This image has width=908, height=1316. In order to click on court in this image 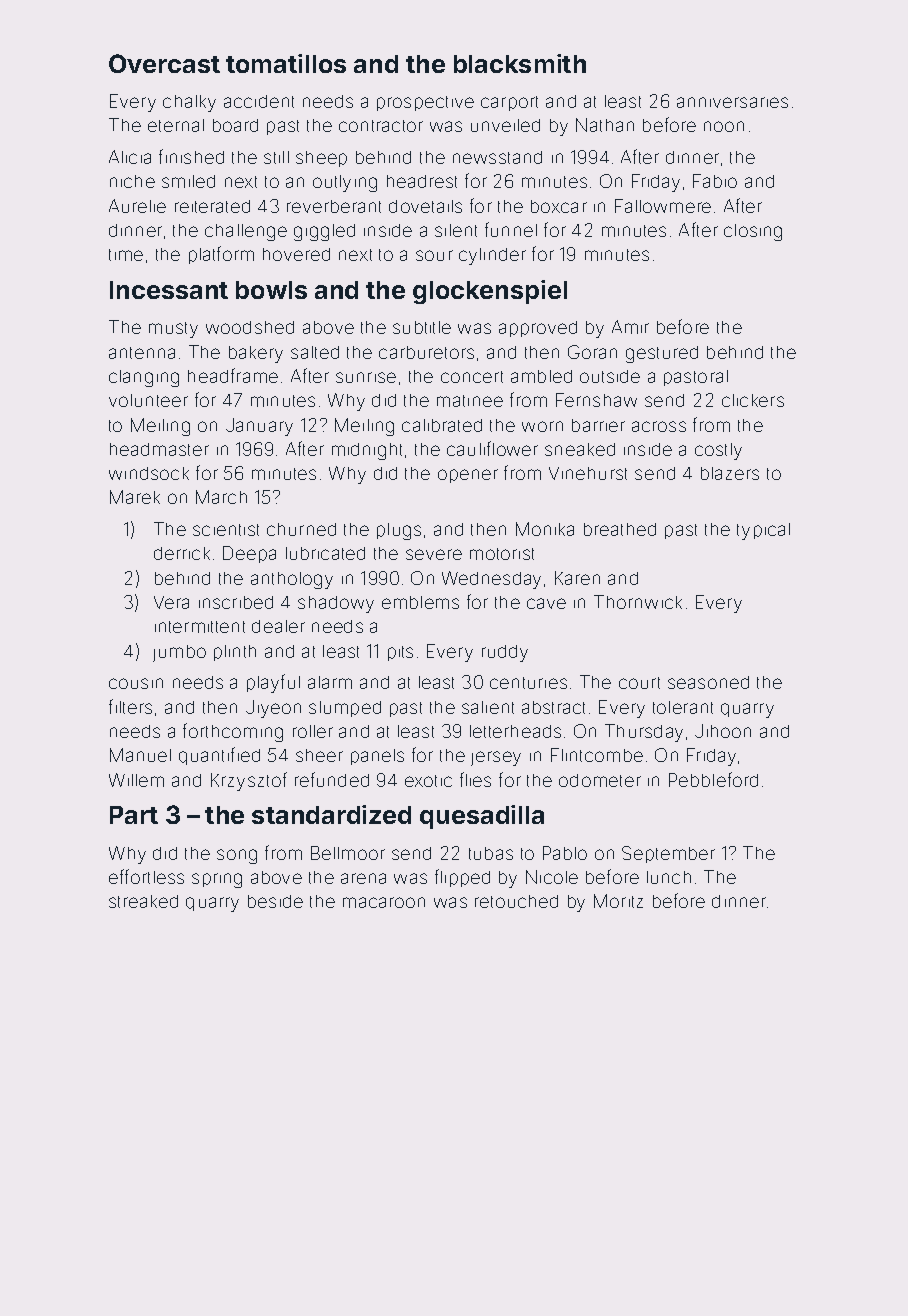, I will do `click(639, 683)`.
